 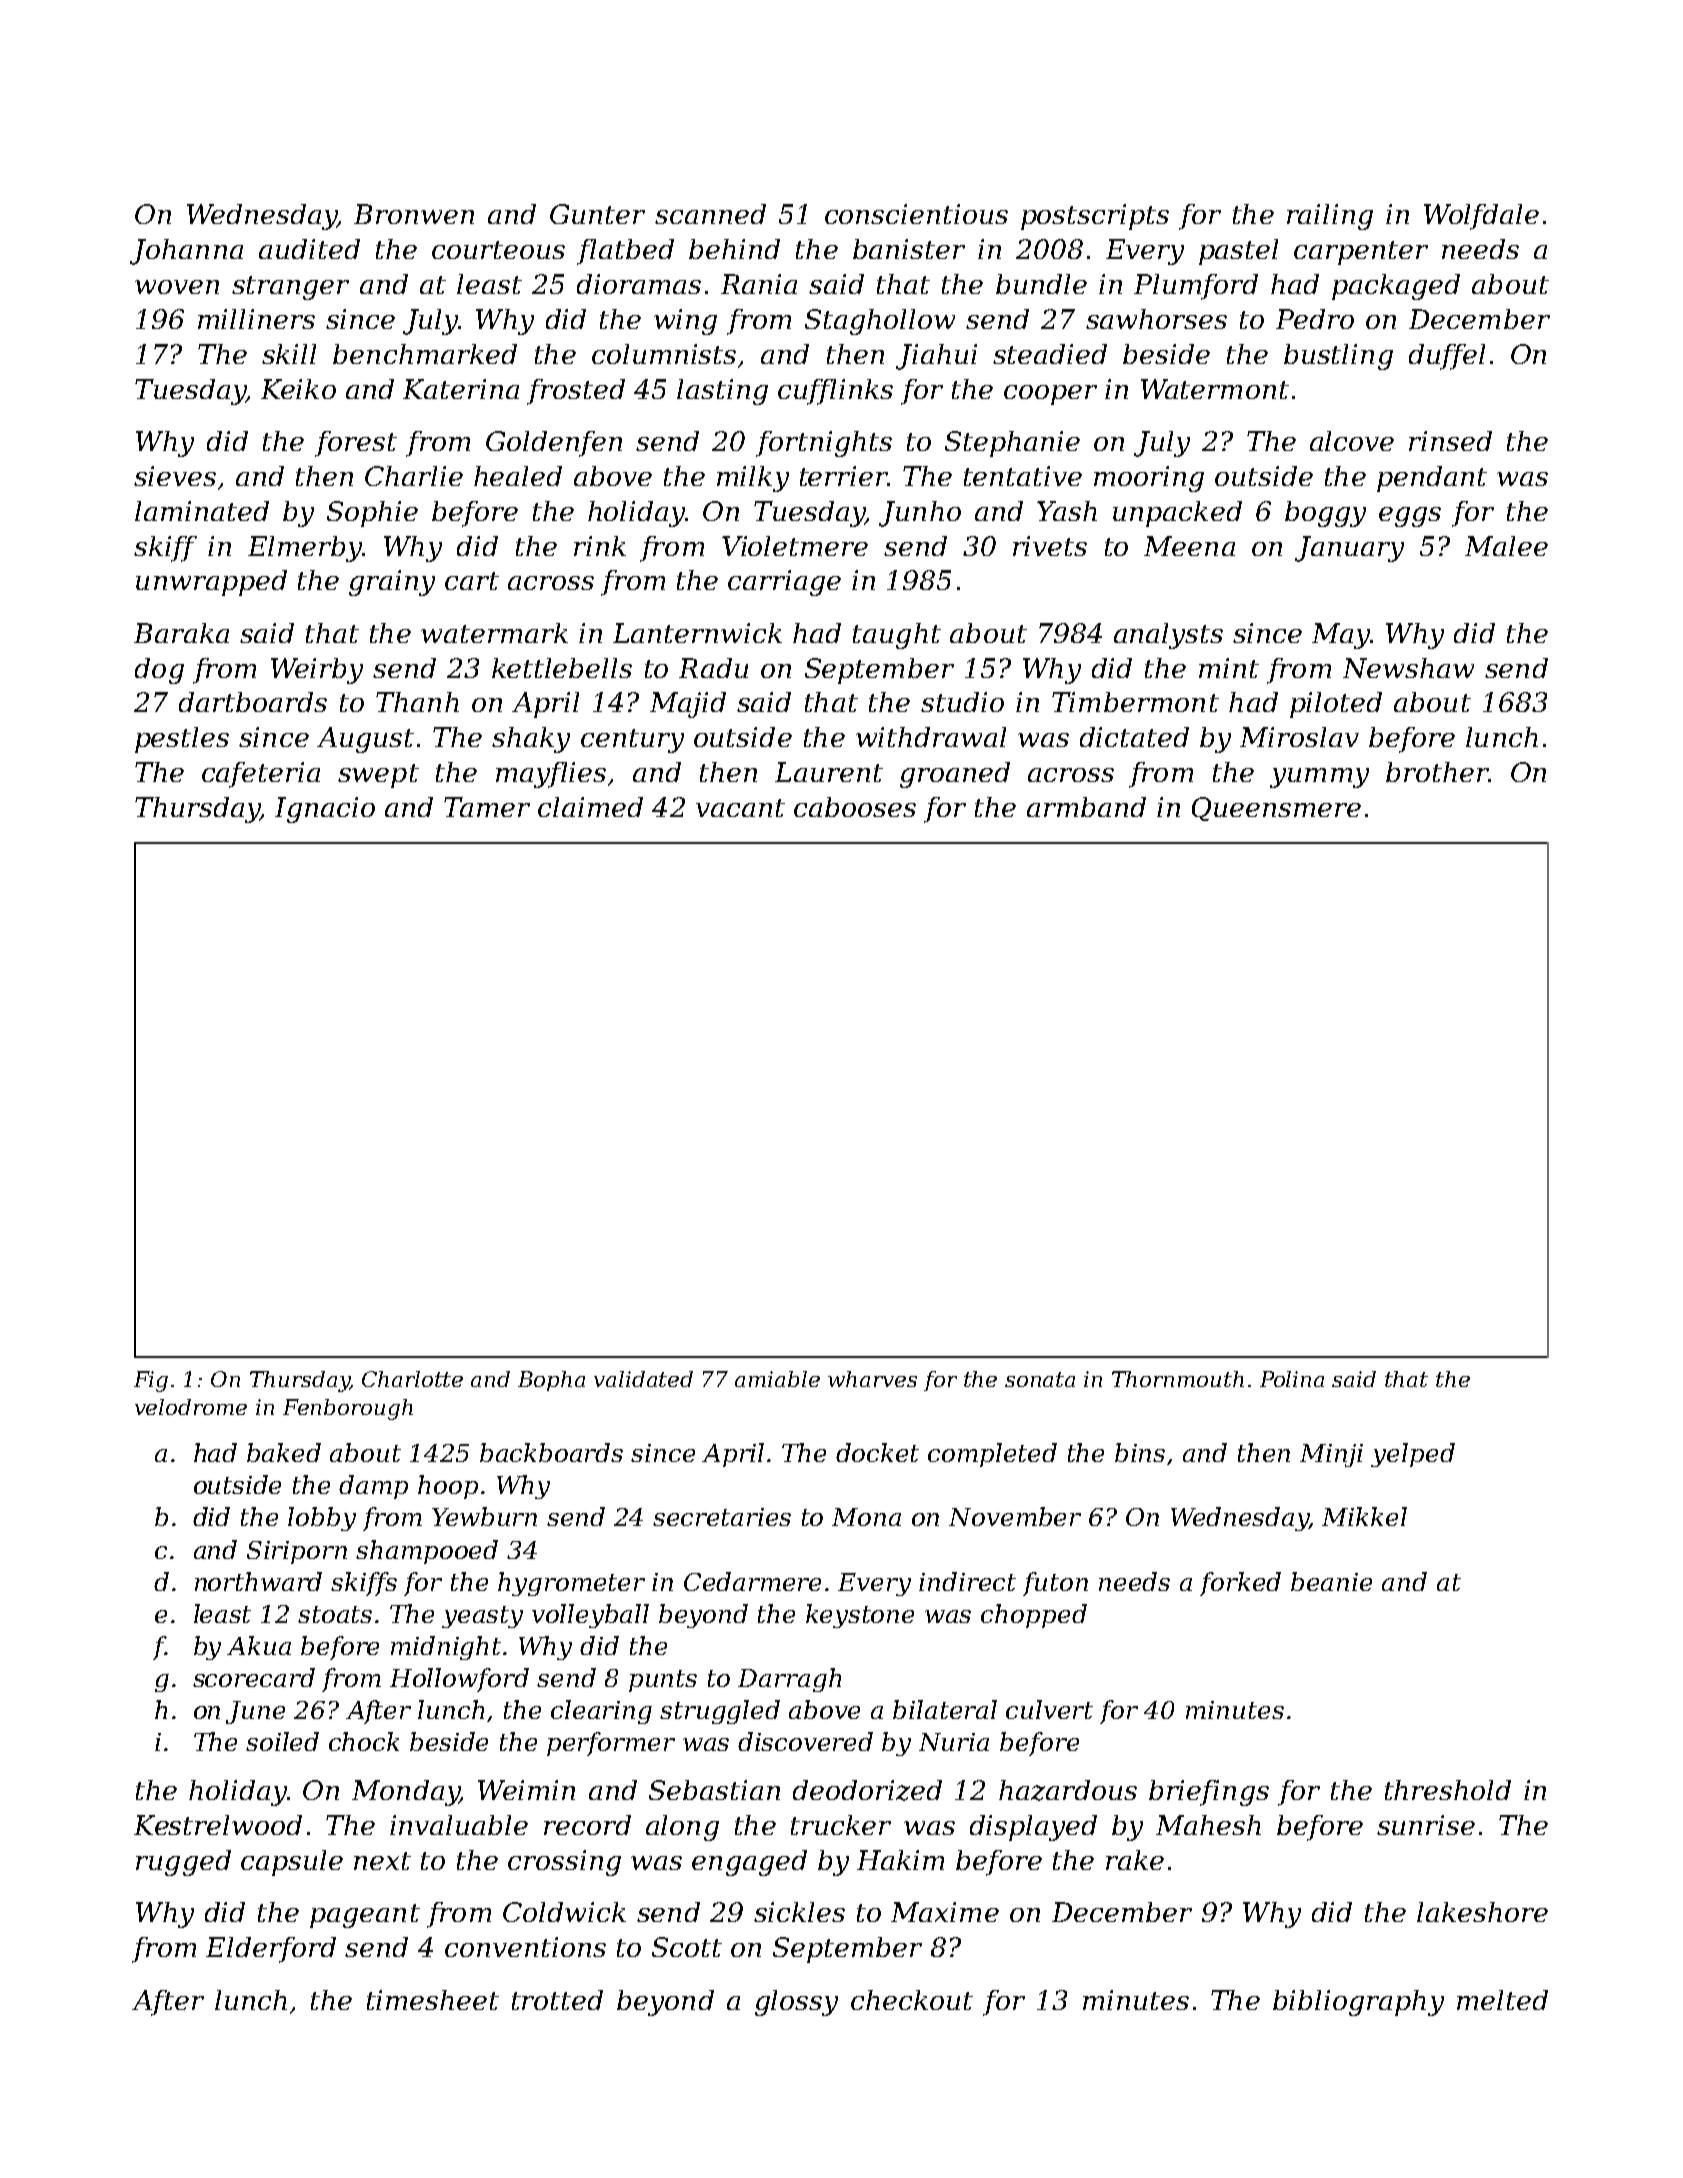 I want to click on Bopha, so click(x=551, y=1381).
